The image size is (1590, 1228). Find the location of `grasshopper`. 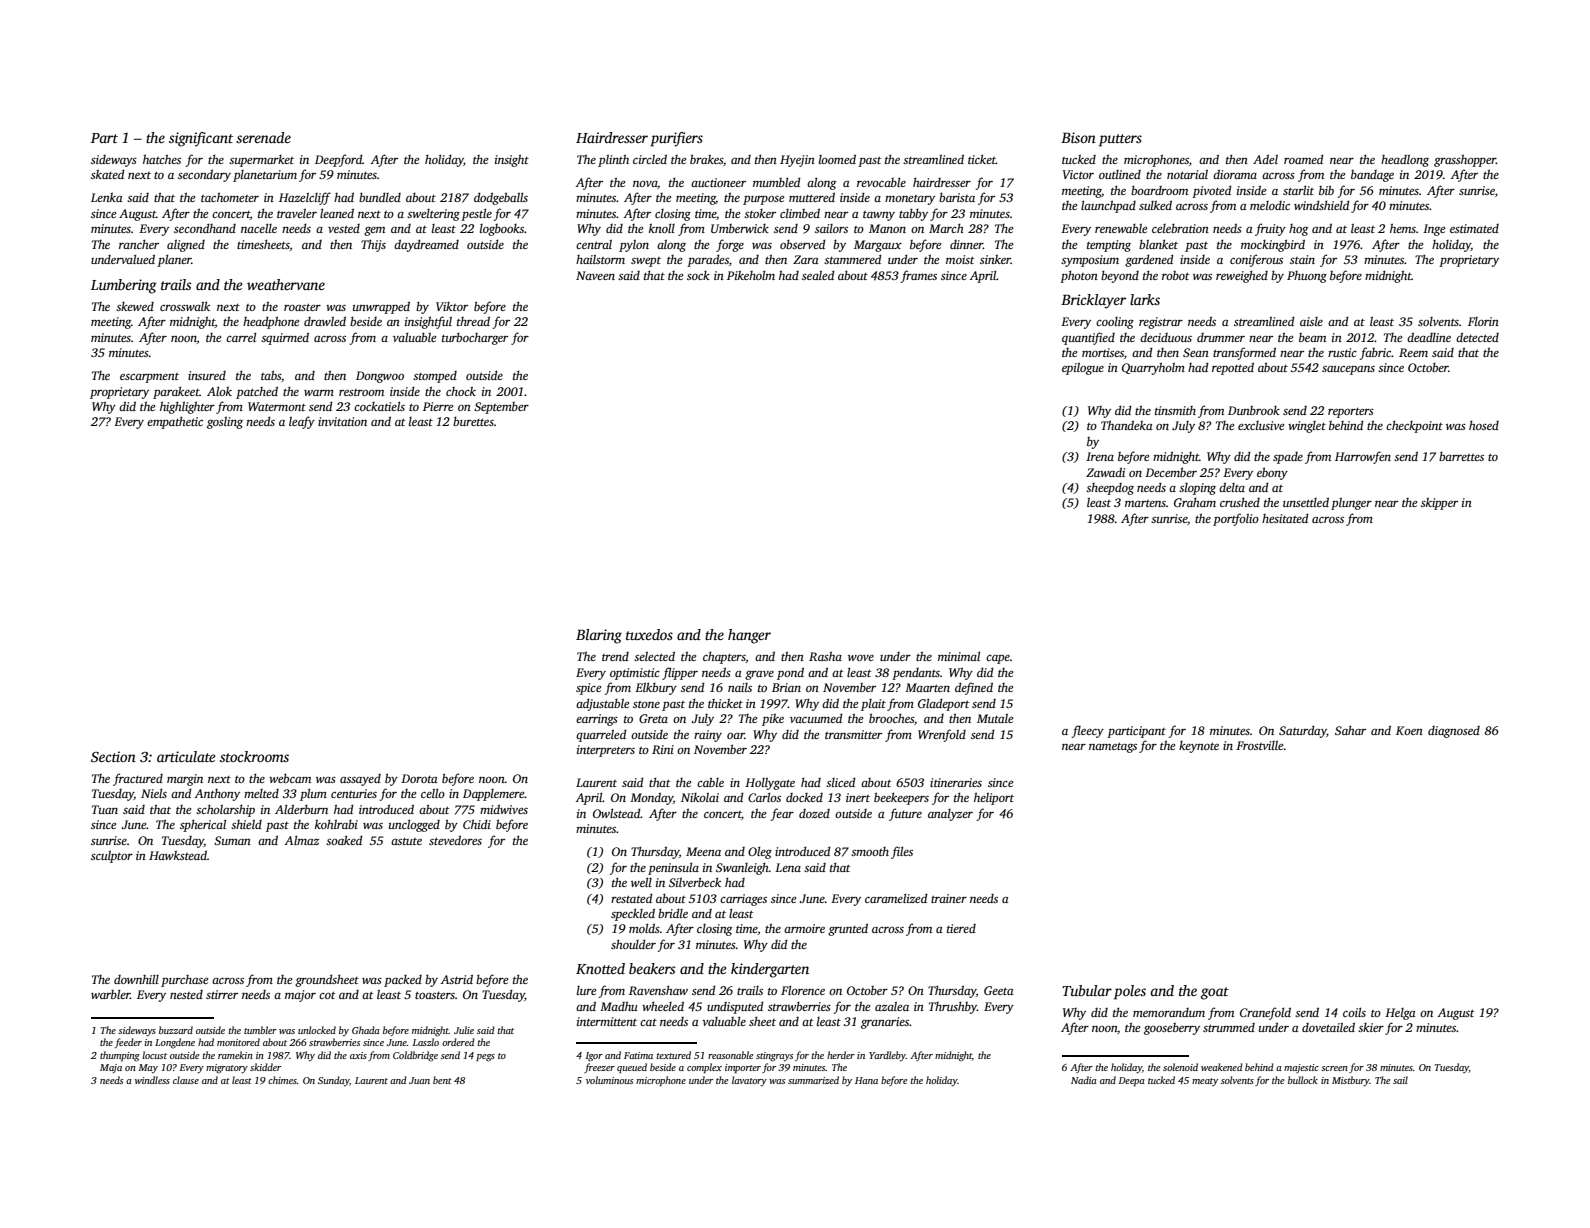

grasshopper is located at coordinates (1465, 160).
